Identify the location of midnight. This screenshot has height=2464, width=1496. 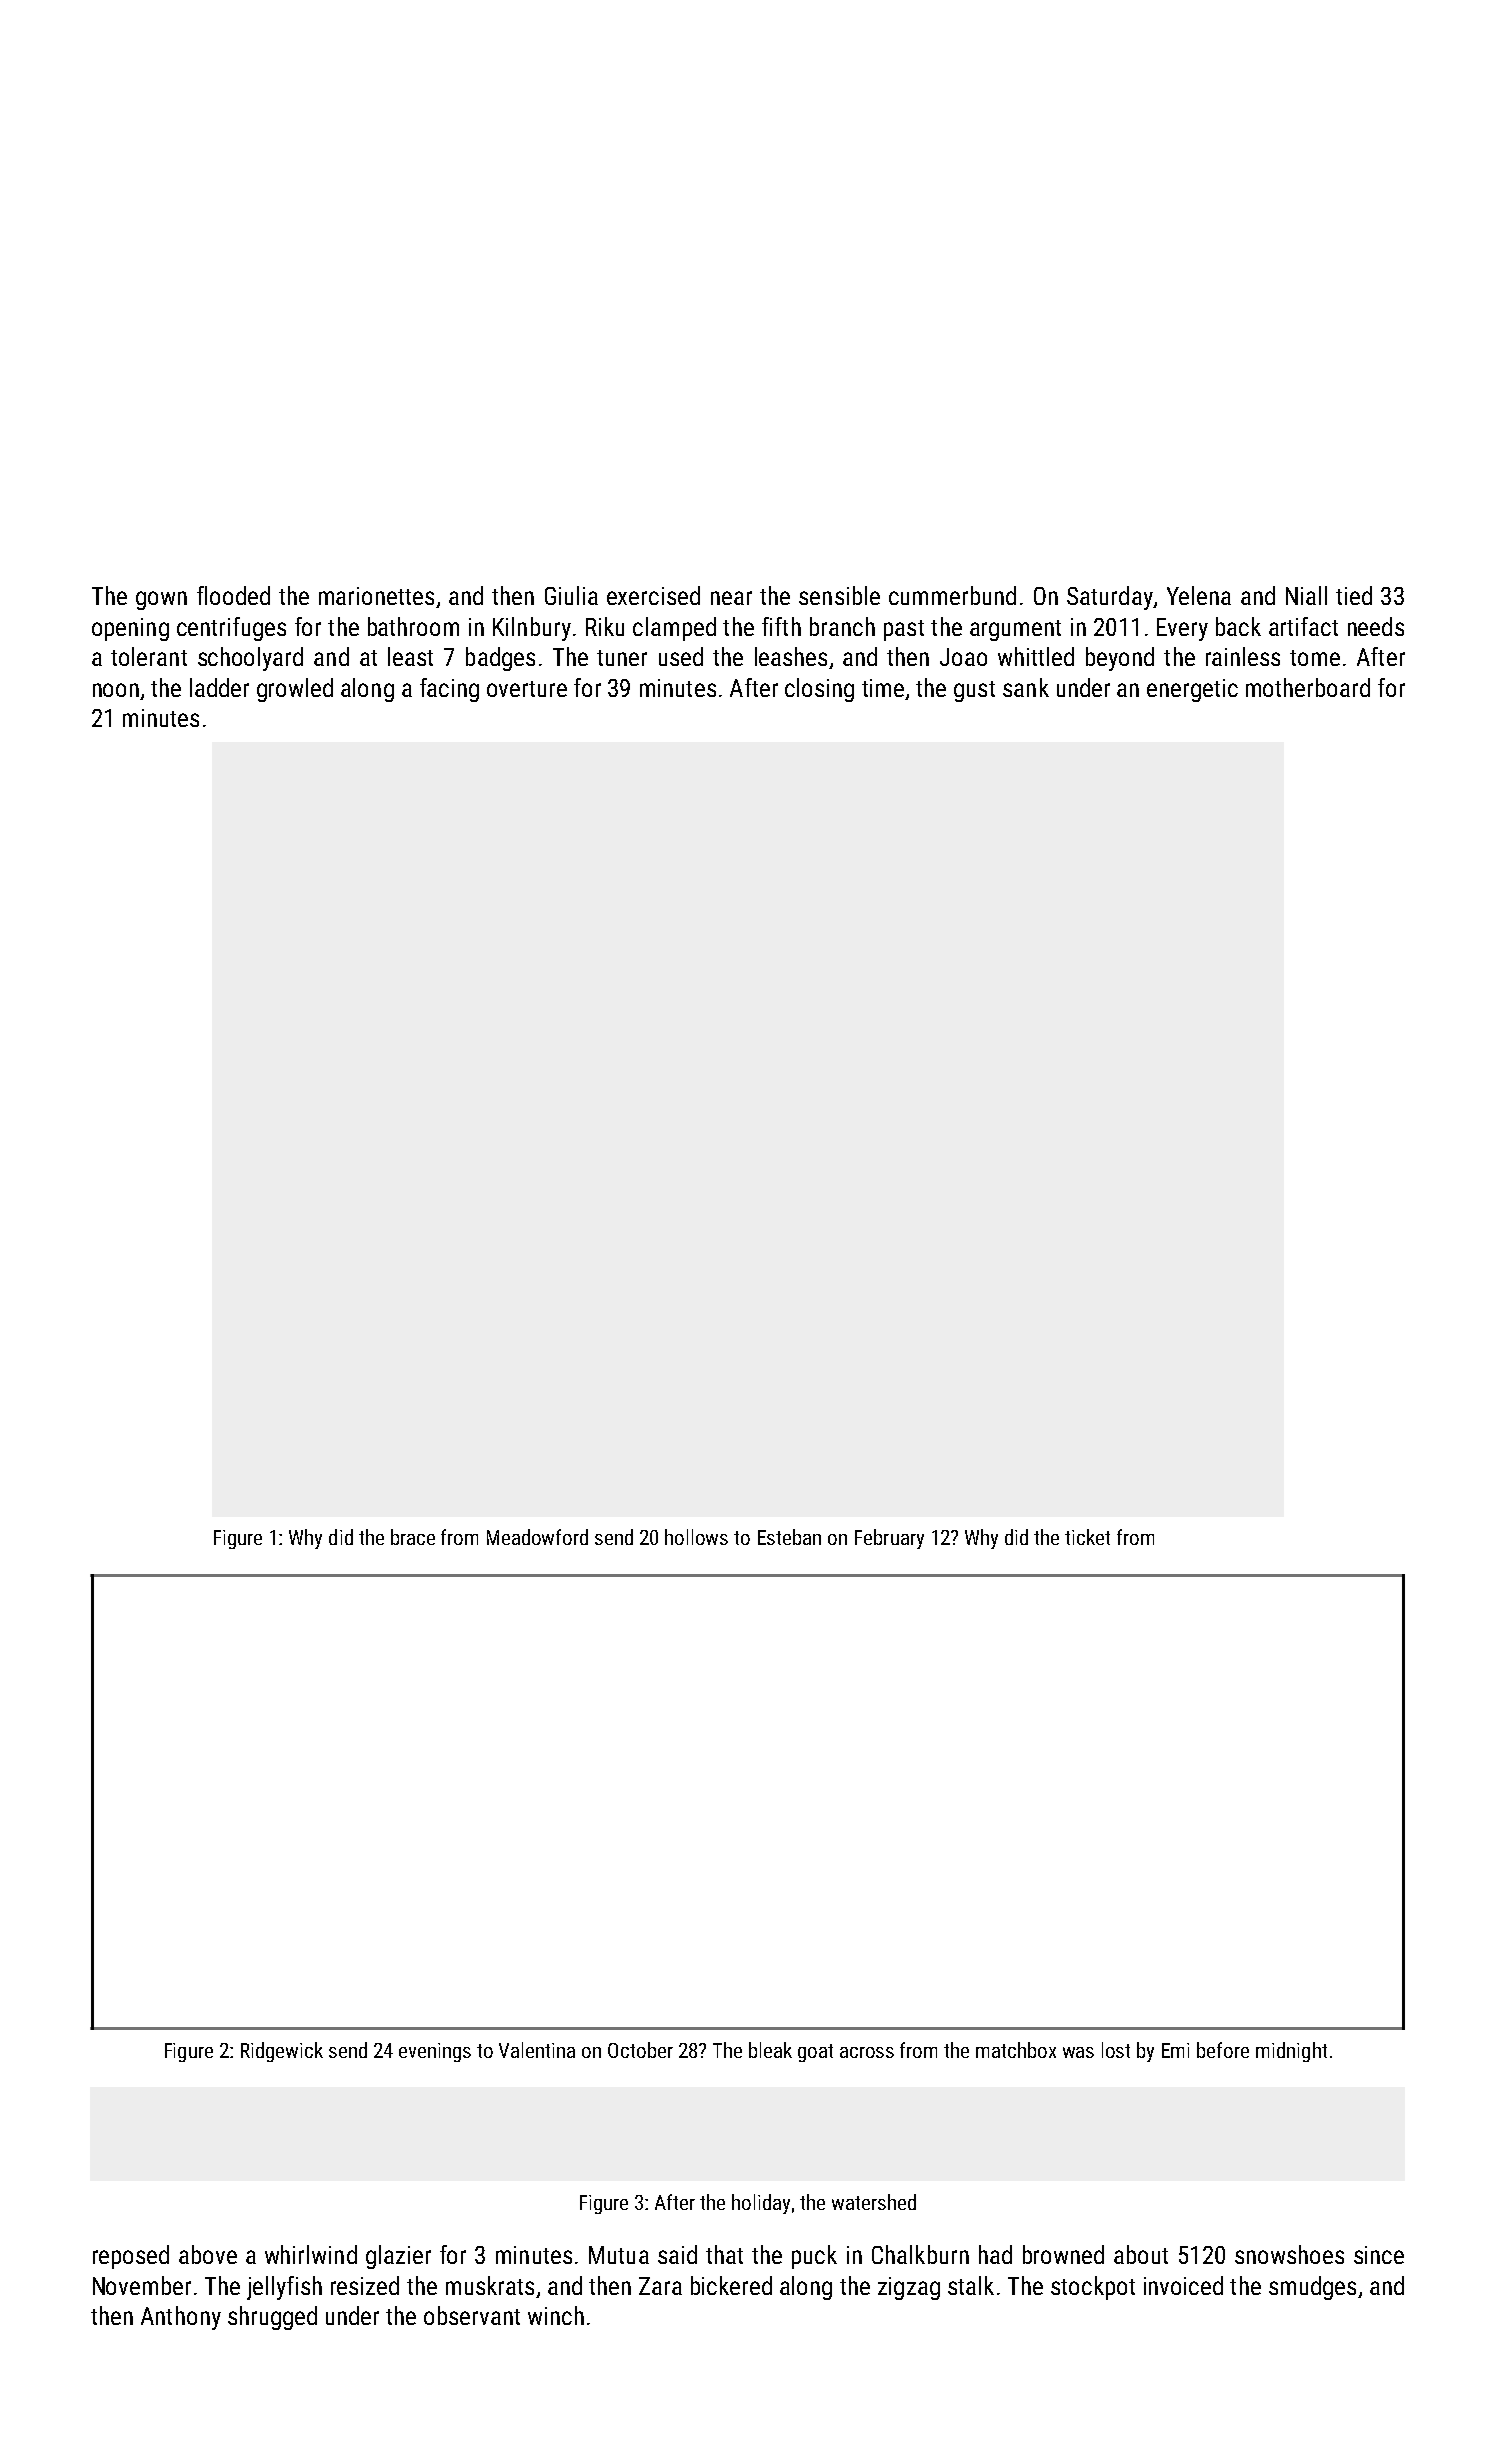
(1291, 2052).
